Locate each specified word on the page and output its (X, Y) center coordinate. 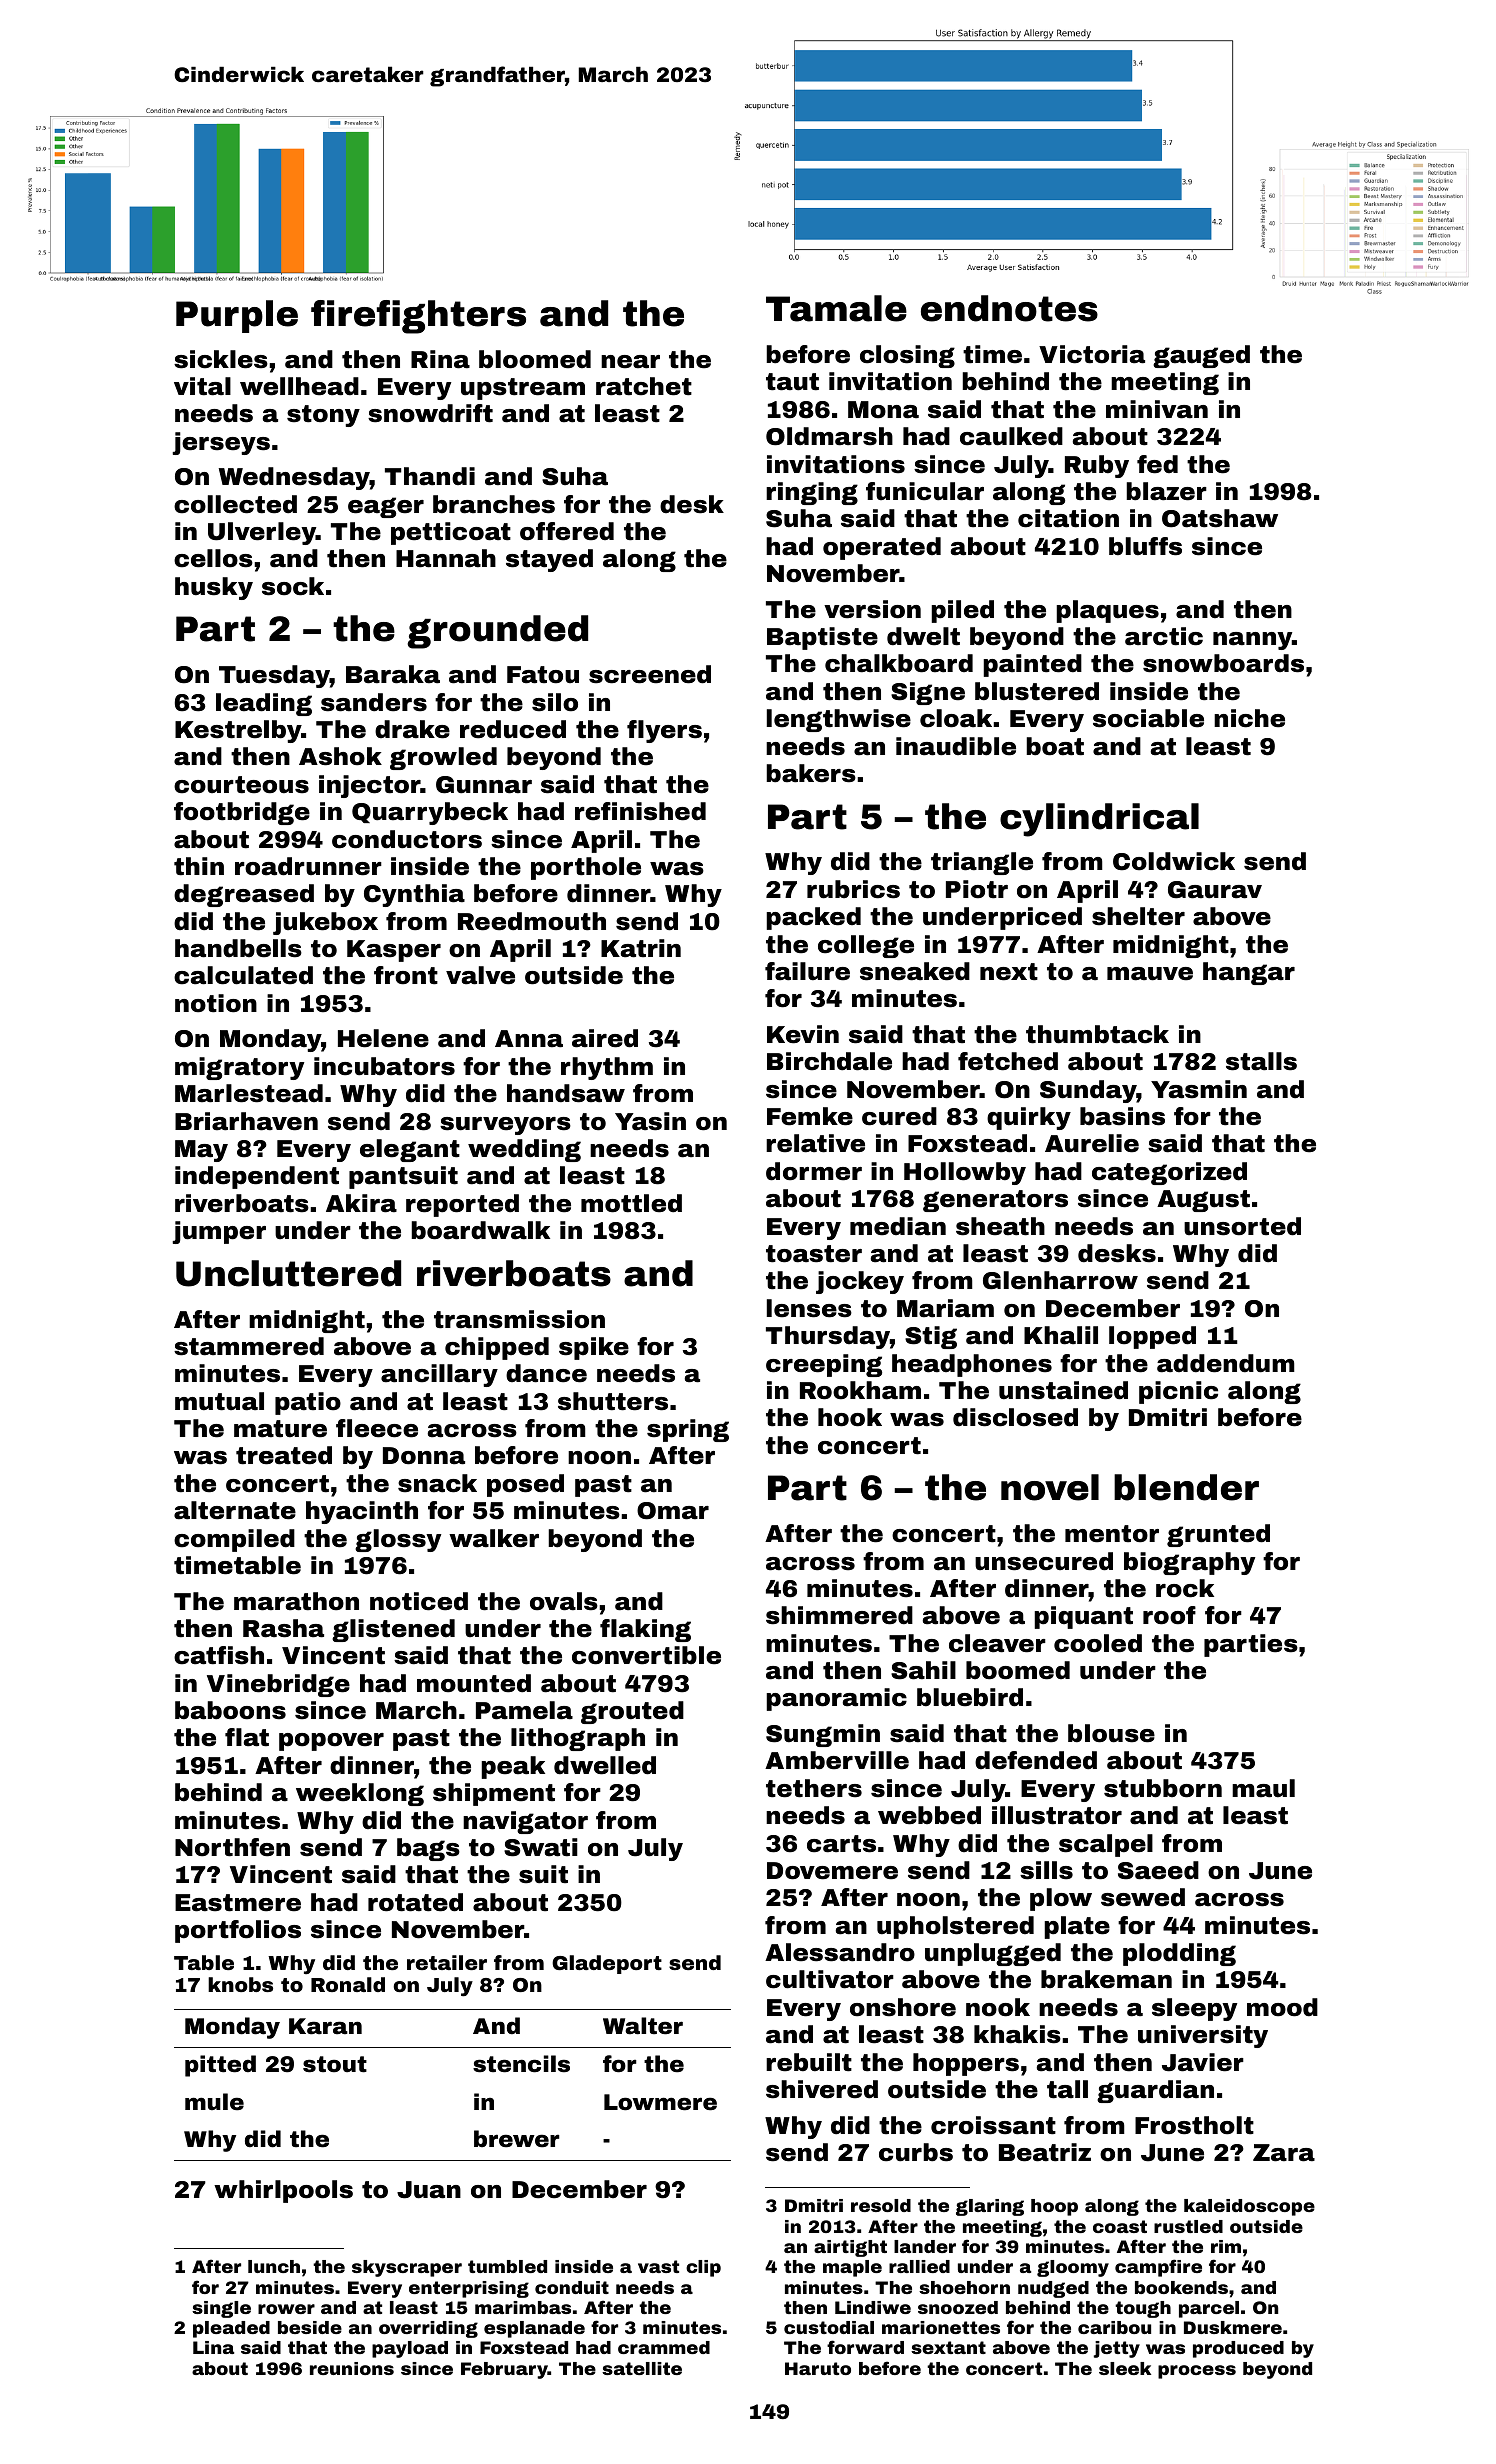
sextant (948, 2347)
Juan (429, 2190)
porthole (586, 868)
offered (567, 531)
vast (658, 2266)
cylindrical (1099, 820)
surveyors (505, 1126)
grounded (497, 632)
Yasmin (1199, 1089)
